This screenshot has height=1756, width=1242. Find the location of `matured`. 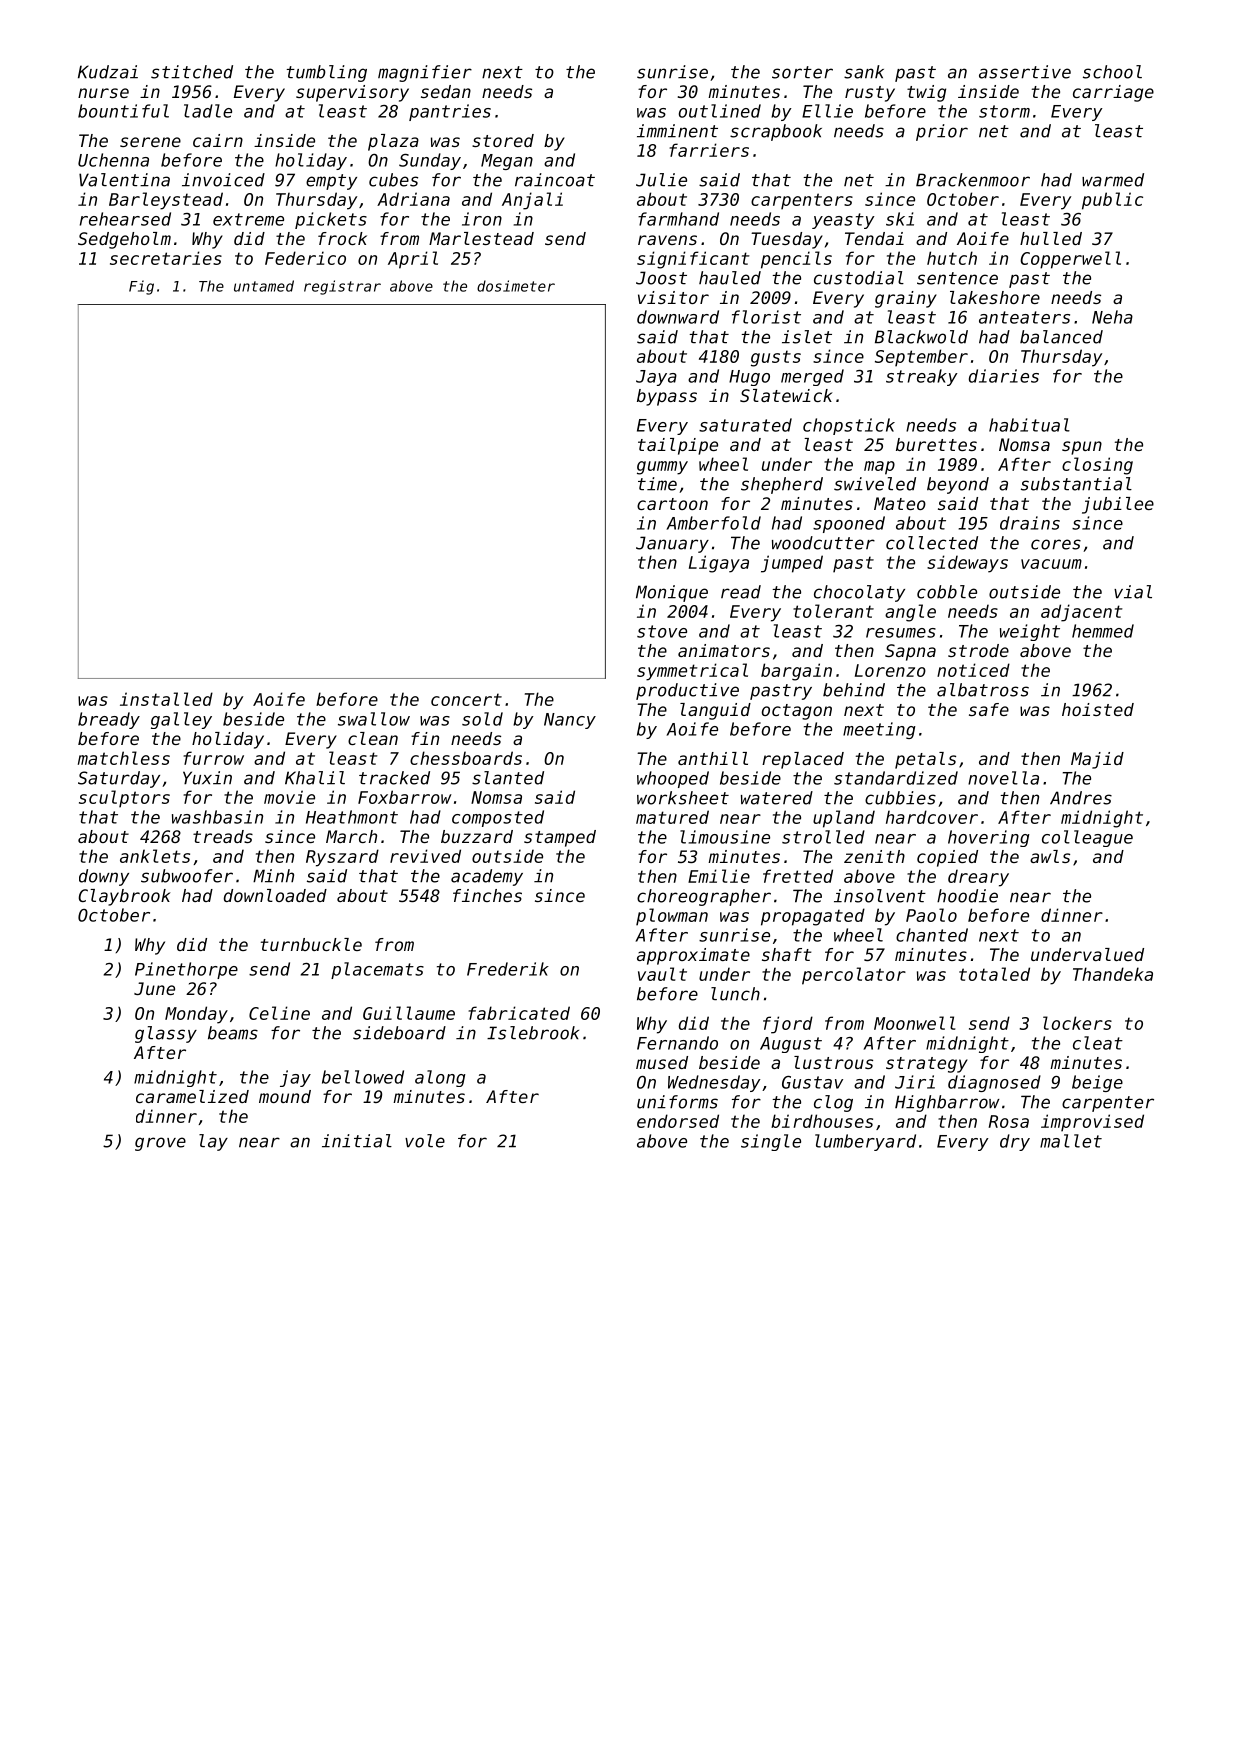

matured is located at coordinates (672, 817).
